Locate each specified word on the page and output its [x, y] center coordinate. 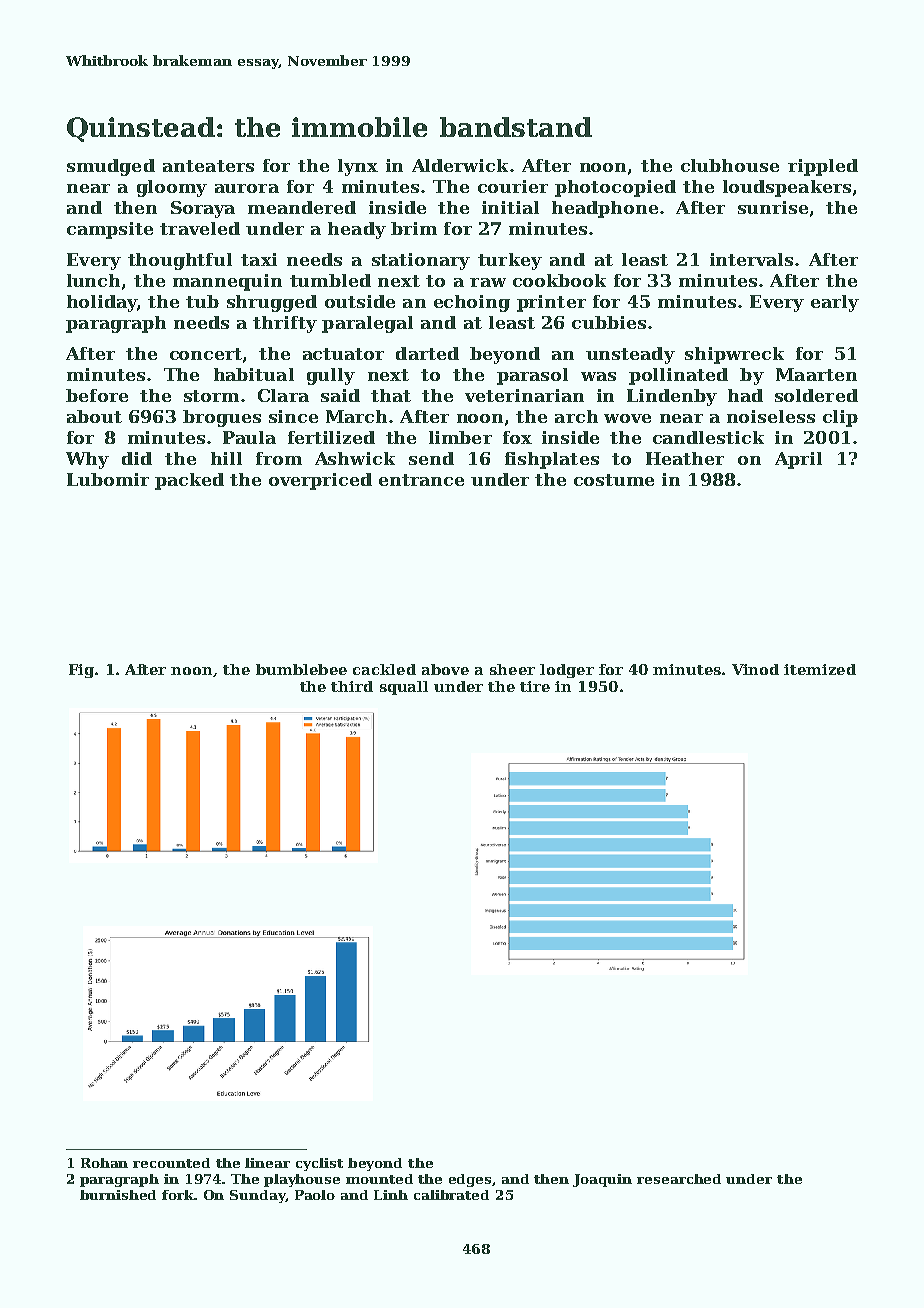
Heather [685, 458]
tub [202, 301]
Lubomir [108, 479]
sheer [512, 669]
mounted [379, 1179]
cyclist [319, 1164]
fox [517, 437]
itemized [820, 669]
